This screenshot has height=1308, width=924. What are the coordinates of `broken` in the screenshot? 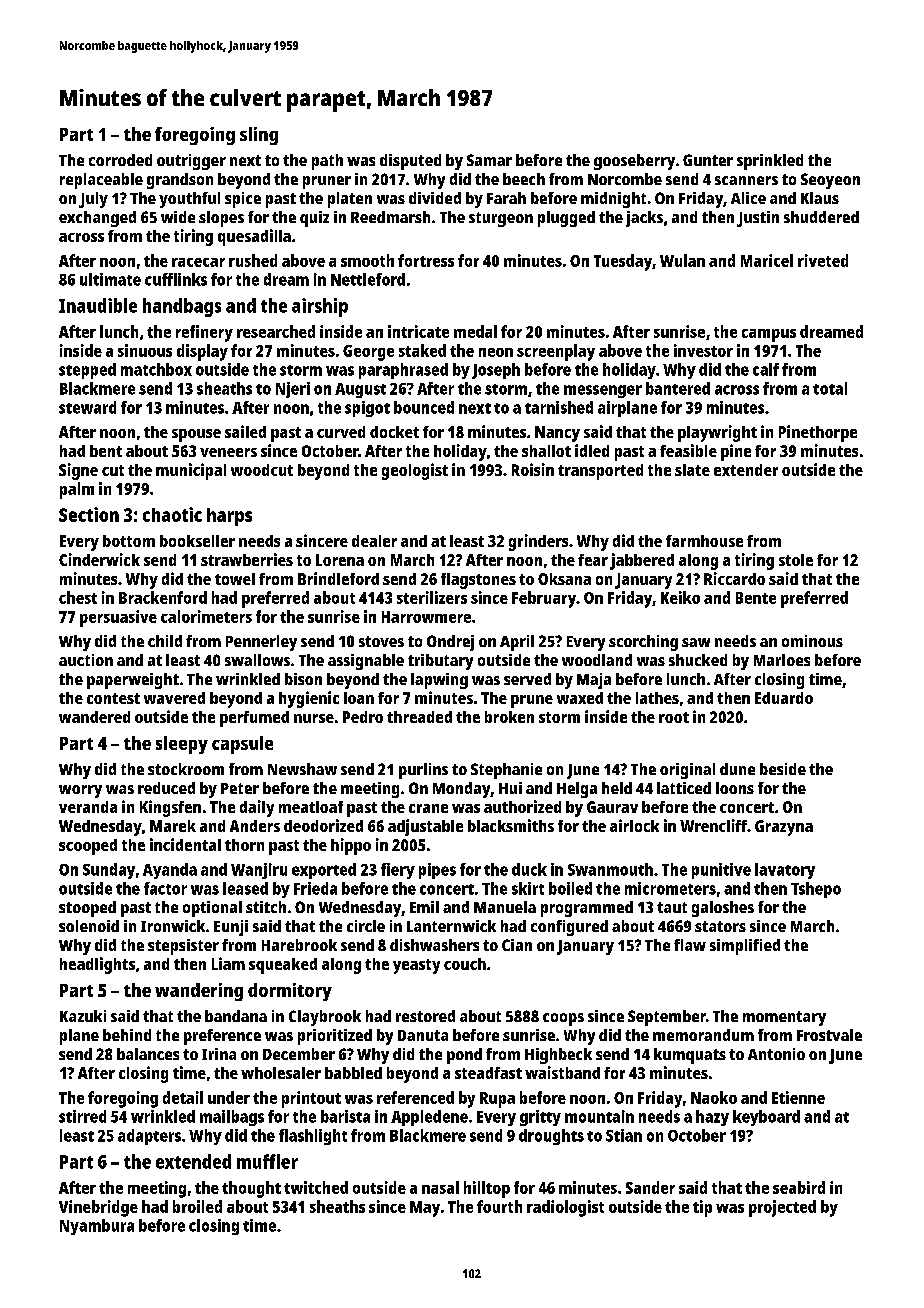 It's located at (509, 717).
